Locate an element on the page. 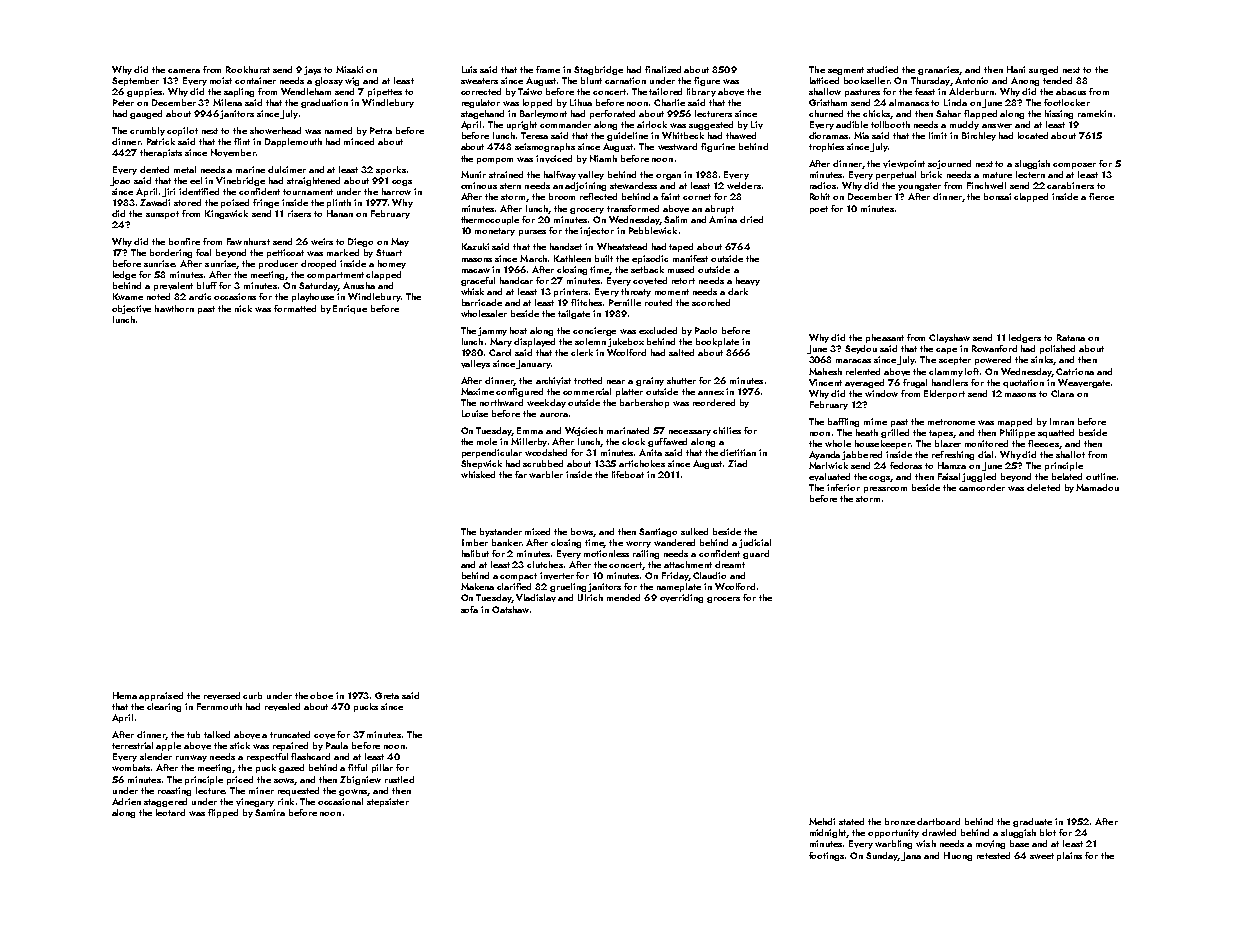  invoiced is located at coordinates (554, 159).
